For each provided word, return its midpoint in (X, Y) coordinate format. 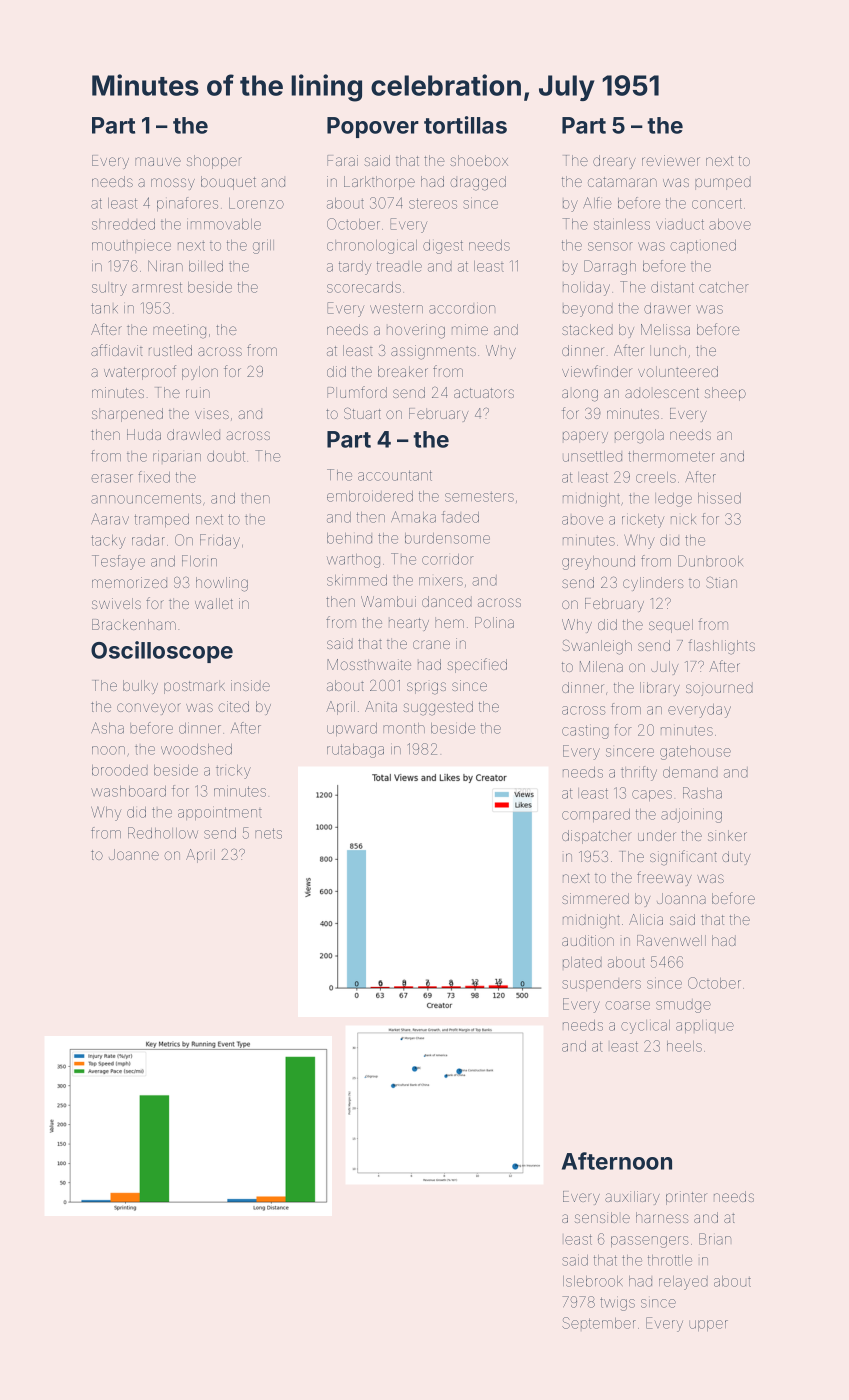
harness (662, 1217)
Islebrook (593, 1281)
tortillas (465, 125)
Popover (373, 127)
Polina (494, 622)
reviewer (671, 160)
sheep (725, 394)
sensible (602, 1217)
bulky (140, 687)
